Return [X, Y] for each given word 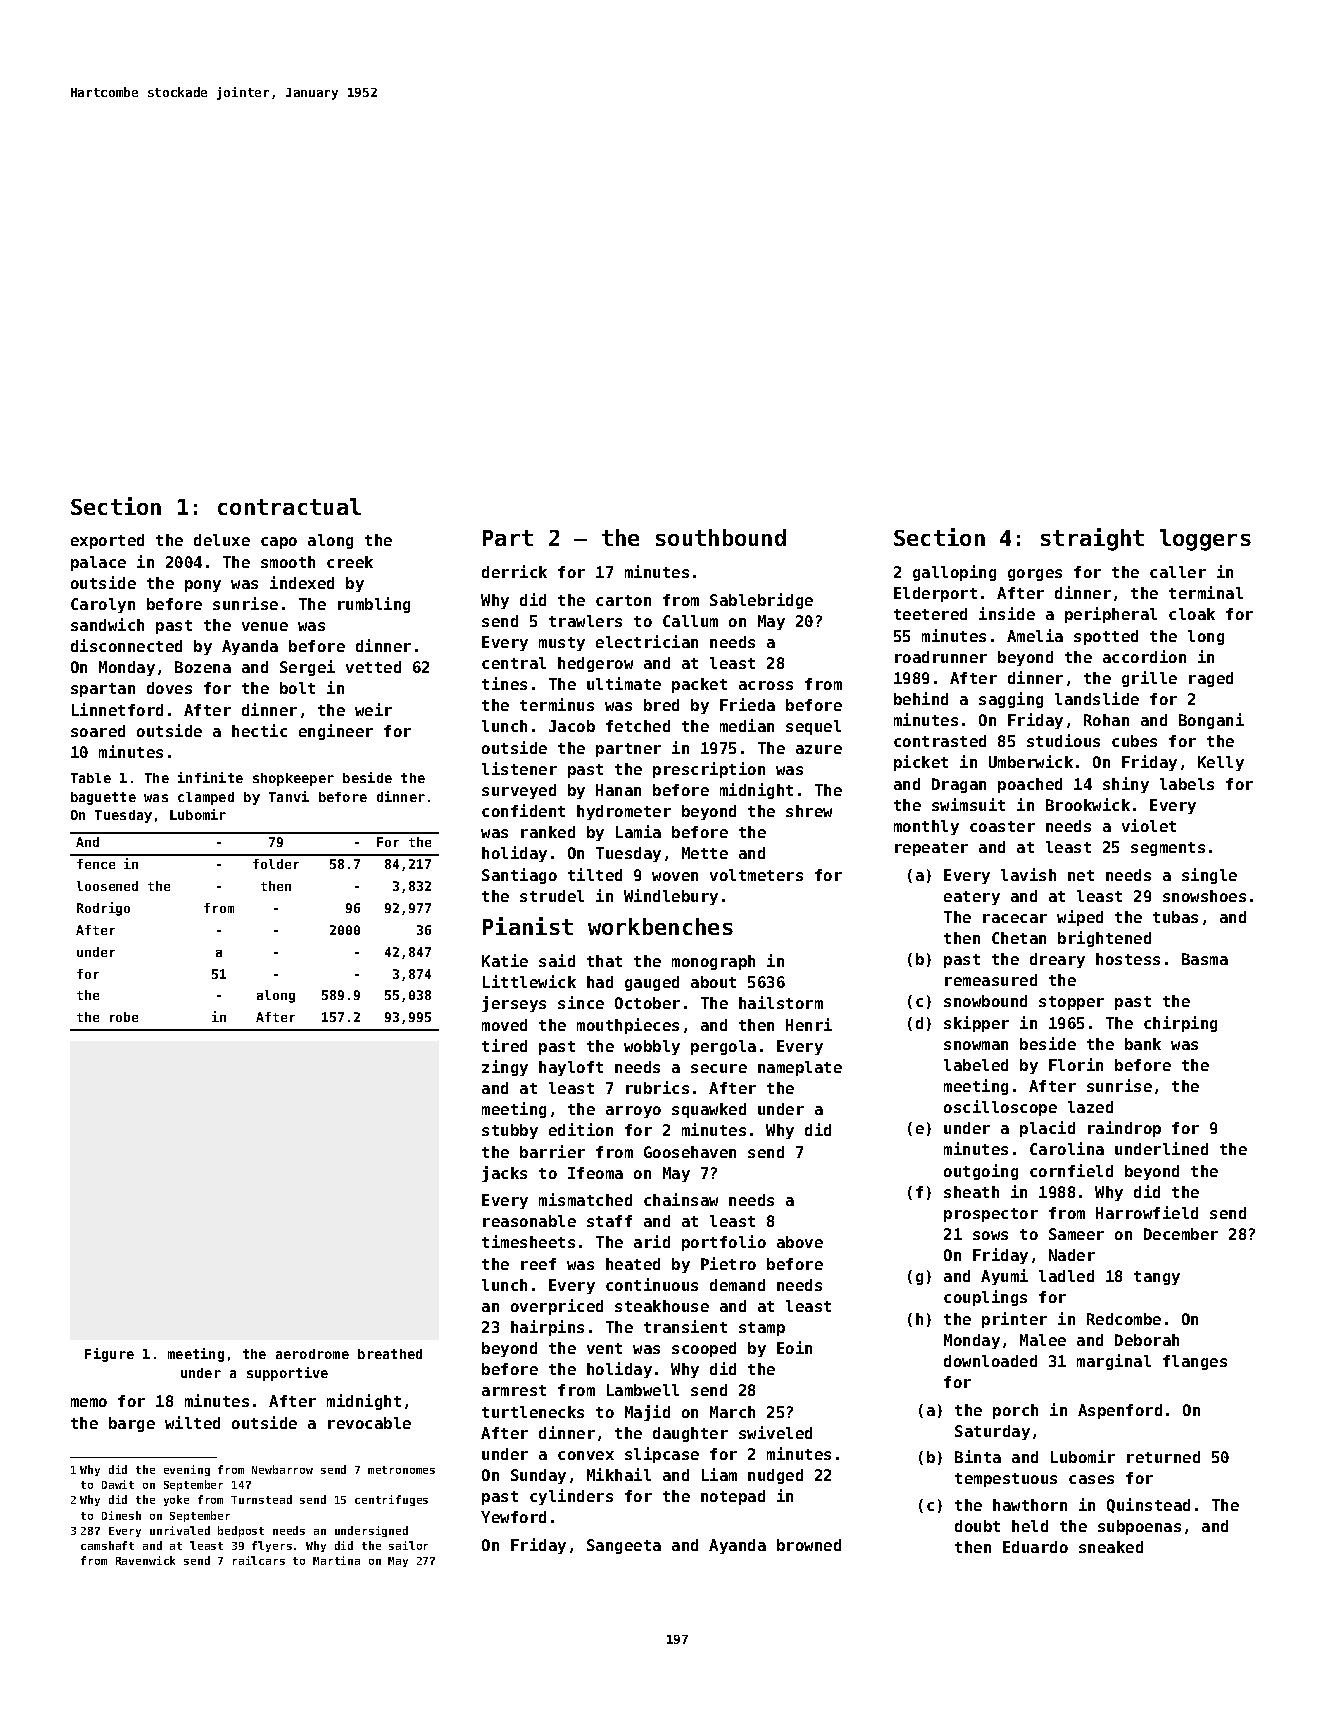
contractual [289, 506]
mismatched [585, 1199]
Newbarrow [282, 1469]
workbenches [660, 926]
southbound [721, 537]
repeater [931, 849]
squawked [709, 1110]
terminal [1206, 592]
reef [538, 1264]
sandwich [107, 624]
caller [1178, 572]
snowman [976, 1045]
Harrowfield [1147, 1212]
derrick [514, 571]
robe [124, 1017]
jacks [504, 1174]
